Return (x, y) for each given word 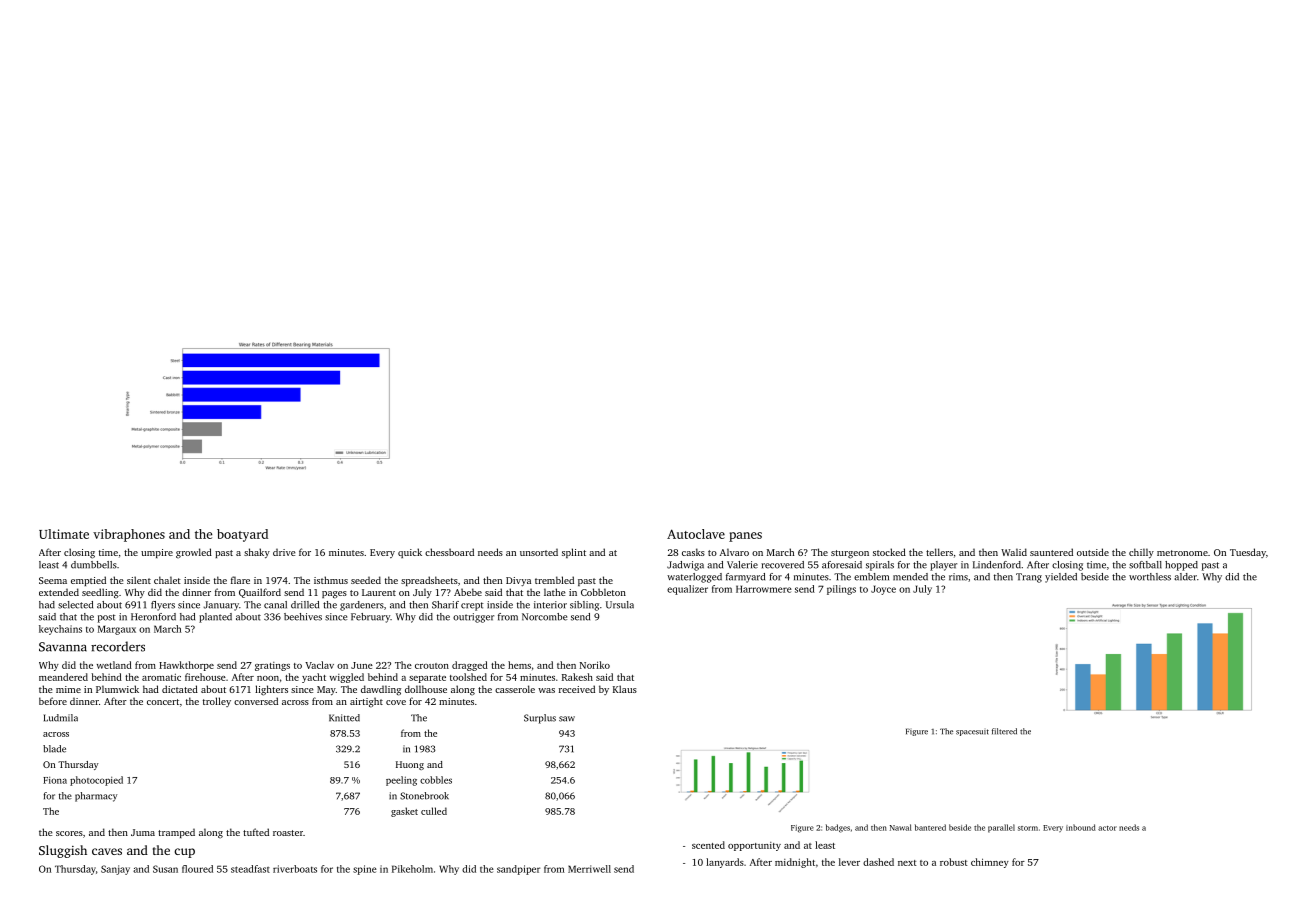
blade (54, 749)
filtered (1004, 731)
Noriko (595, 665)
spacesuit (972, 732)
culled (434, 811)
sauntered (1051, 552)
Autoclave (696, 534)
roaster (288, 833)
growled (194, 553)
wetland (114, 665)
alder (1185, 577)
